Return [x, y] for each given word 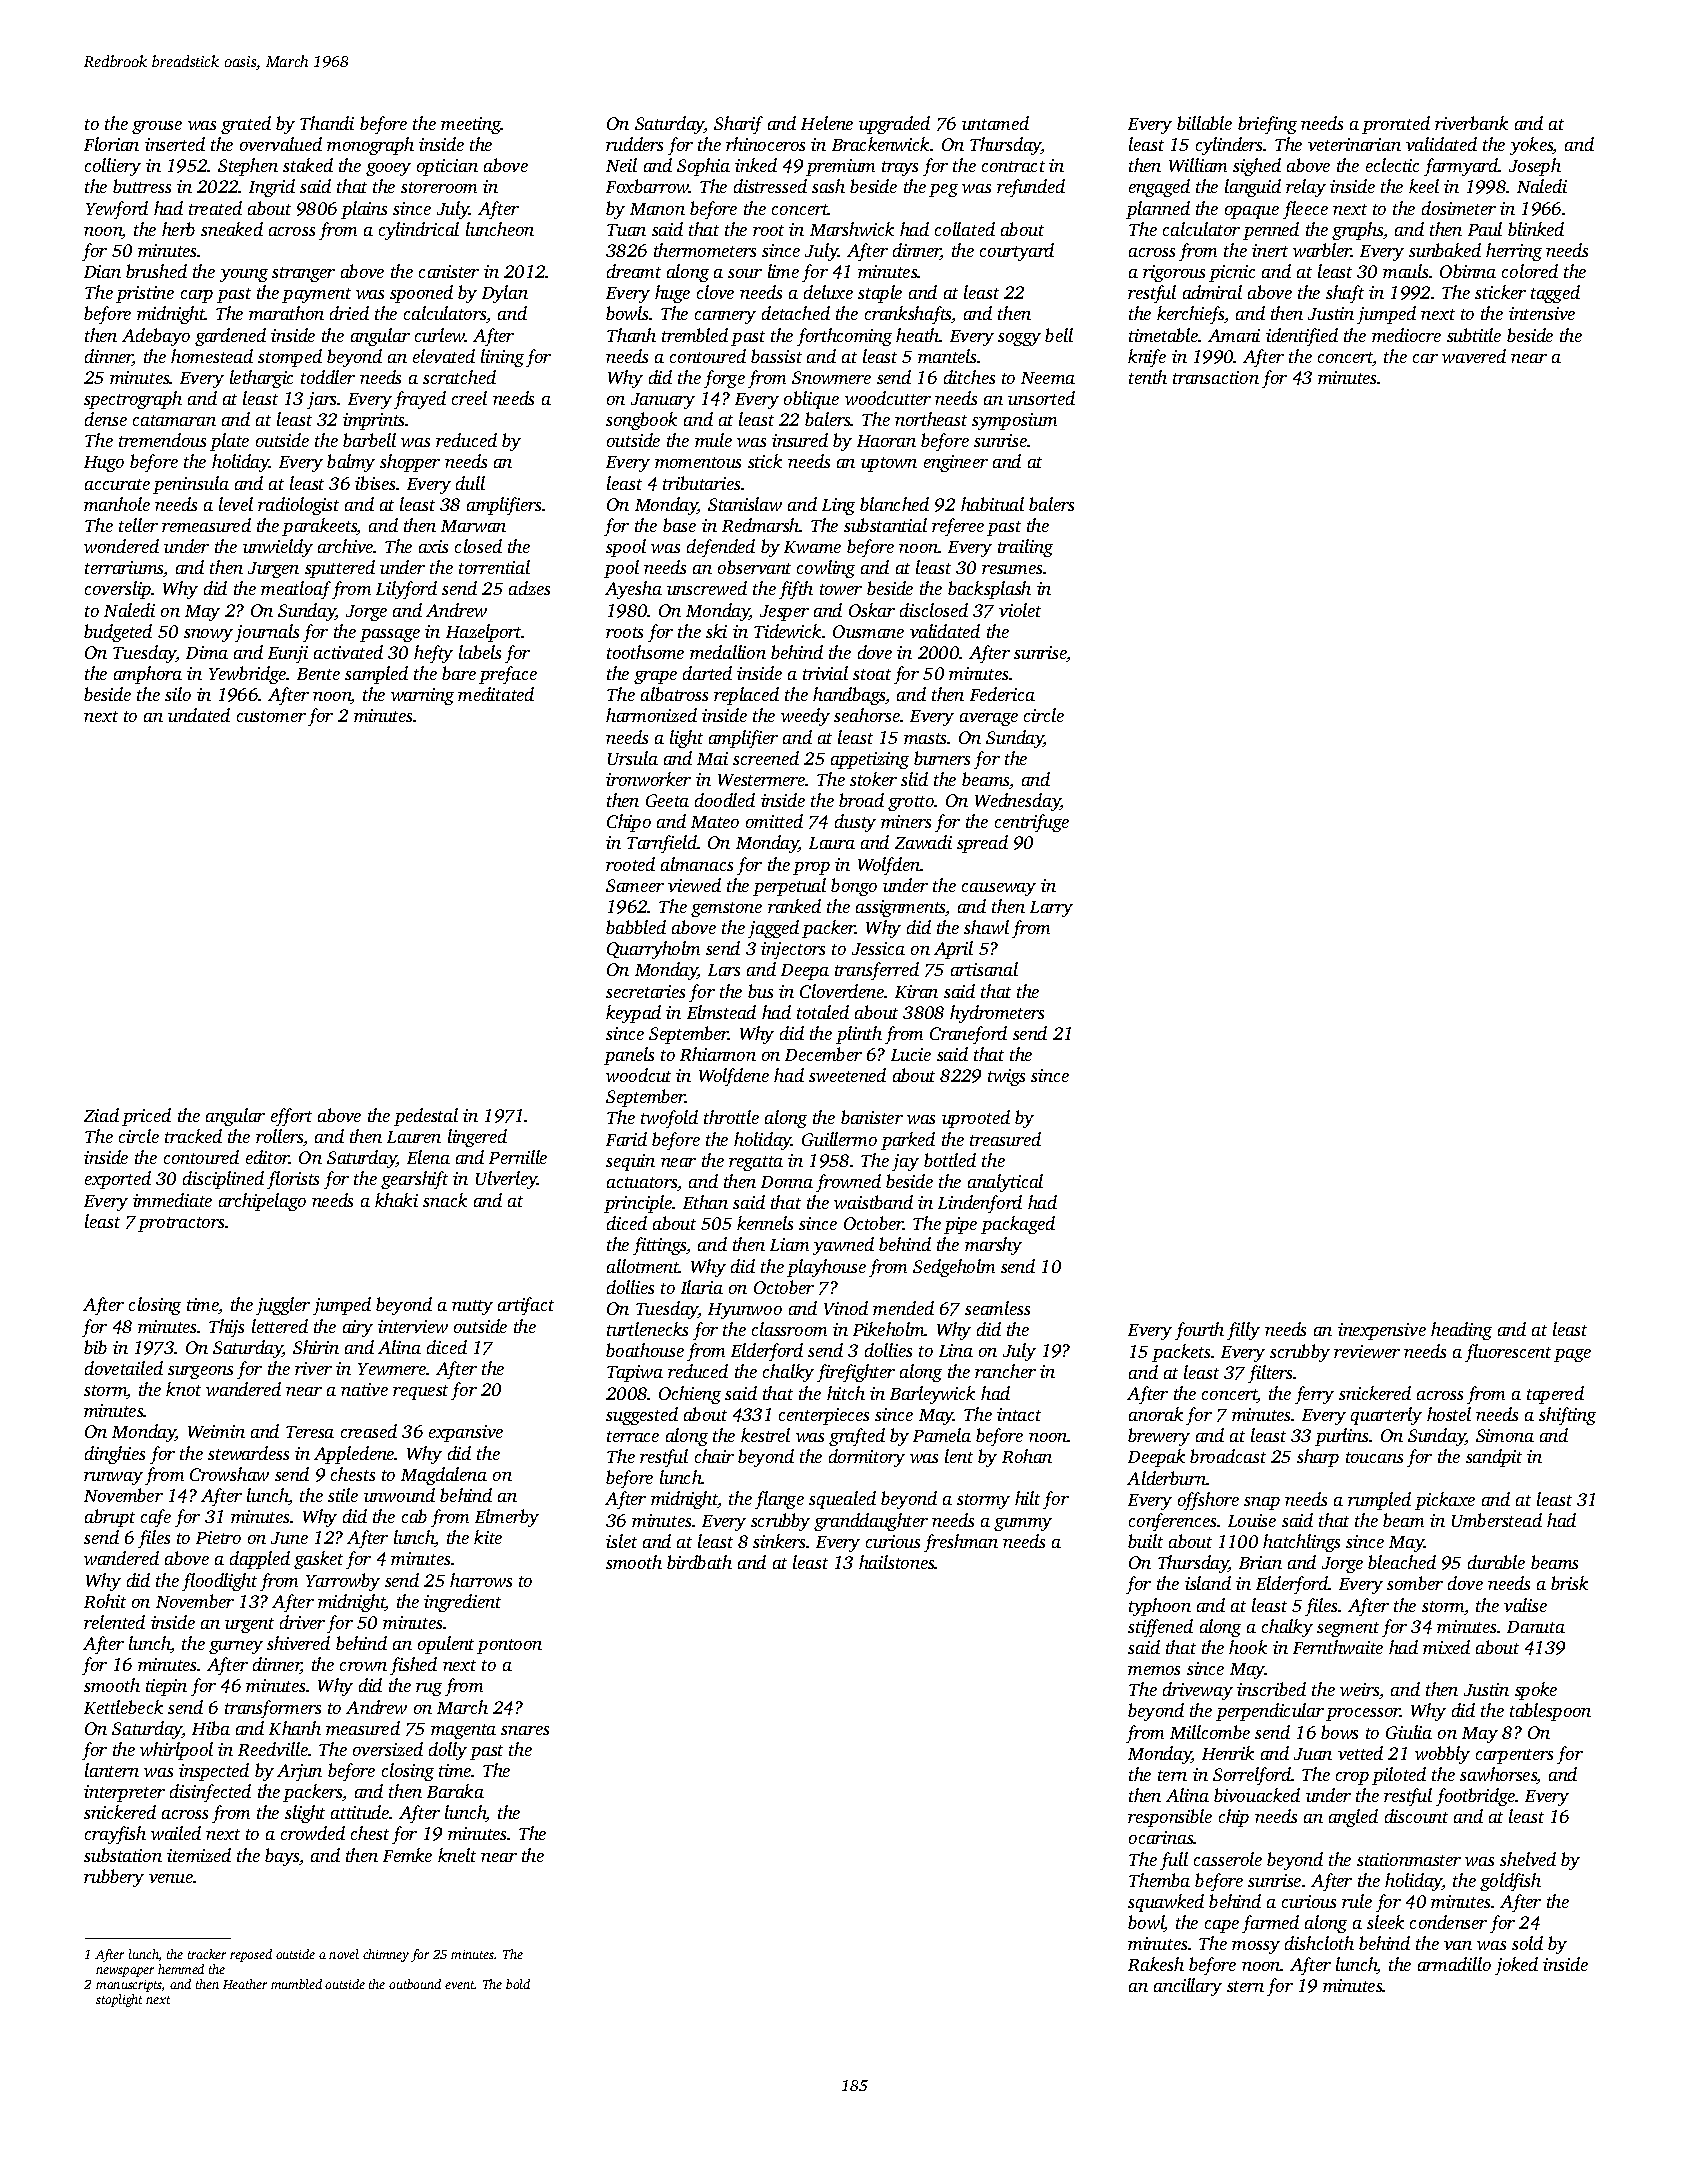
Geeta [667, 800]
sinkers [779, 1541]
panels [629, 1056]
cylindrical [419, 231]
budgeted [118, 633]
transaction [1216, 377]
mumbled [296, 1984]
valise [1525, 1605]
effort [291, 1117]
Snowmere [831, 377]
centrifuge [1032, 823]
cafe [156, 1518]
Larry [1051, 909]
